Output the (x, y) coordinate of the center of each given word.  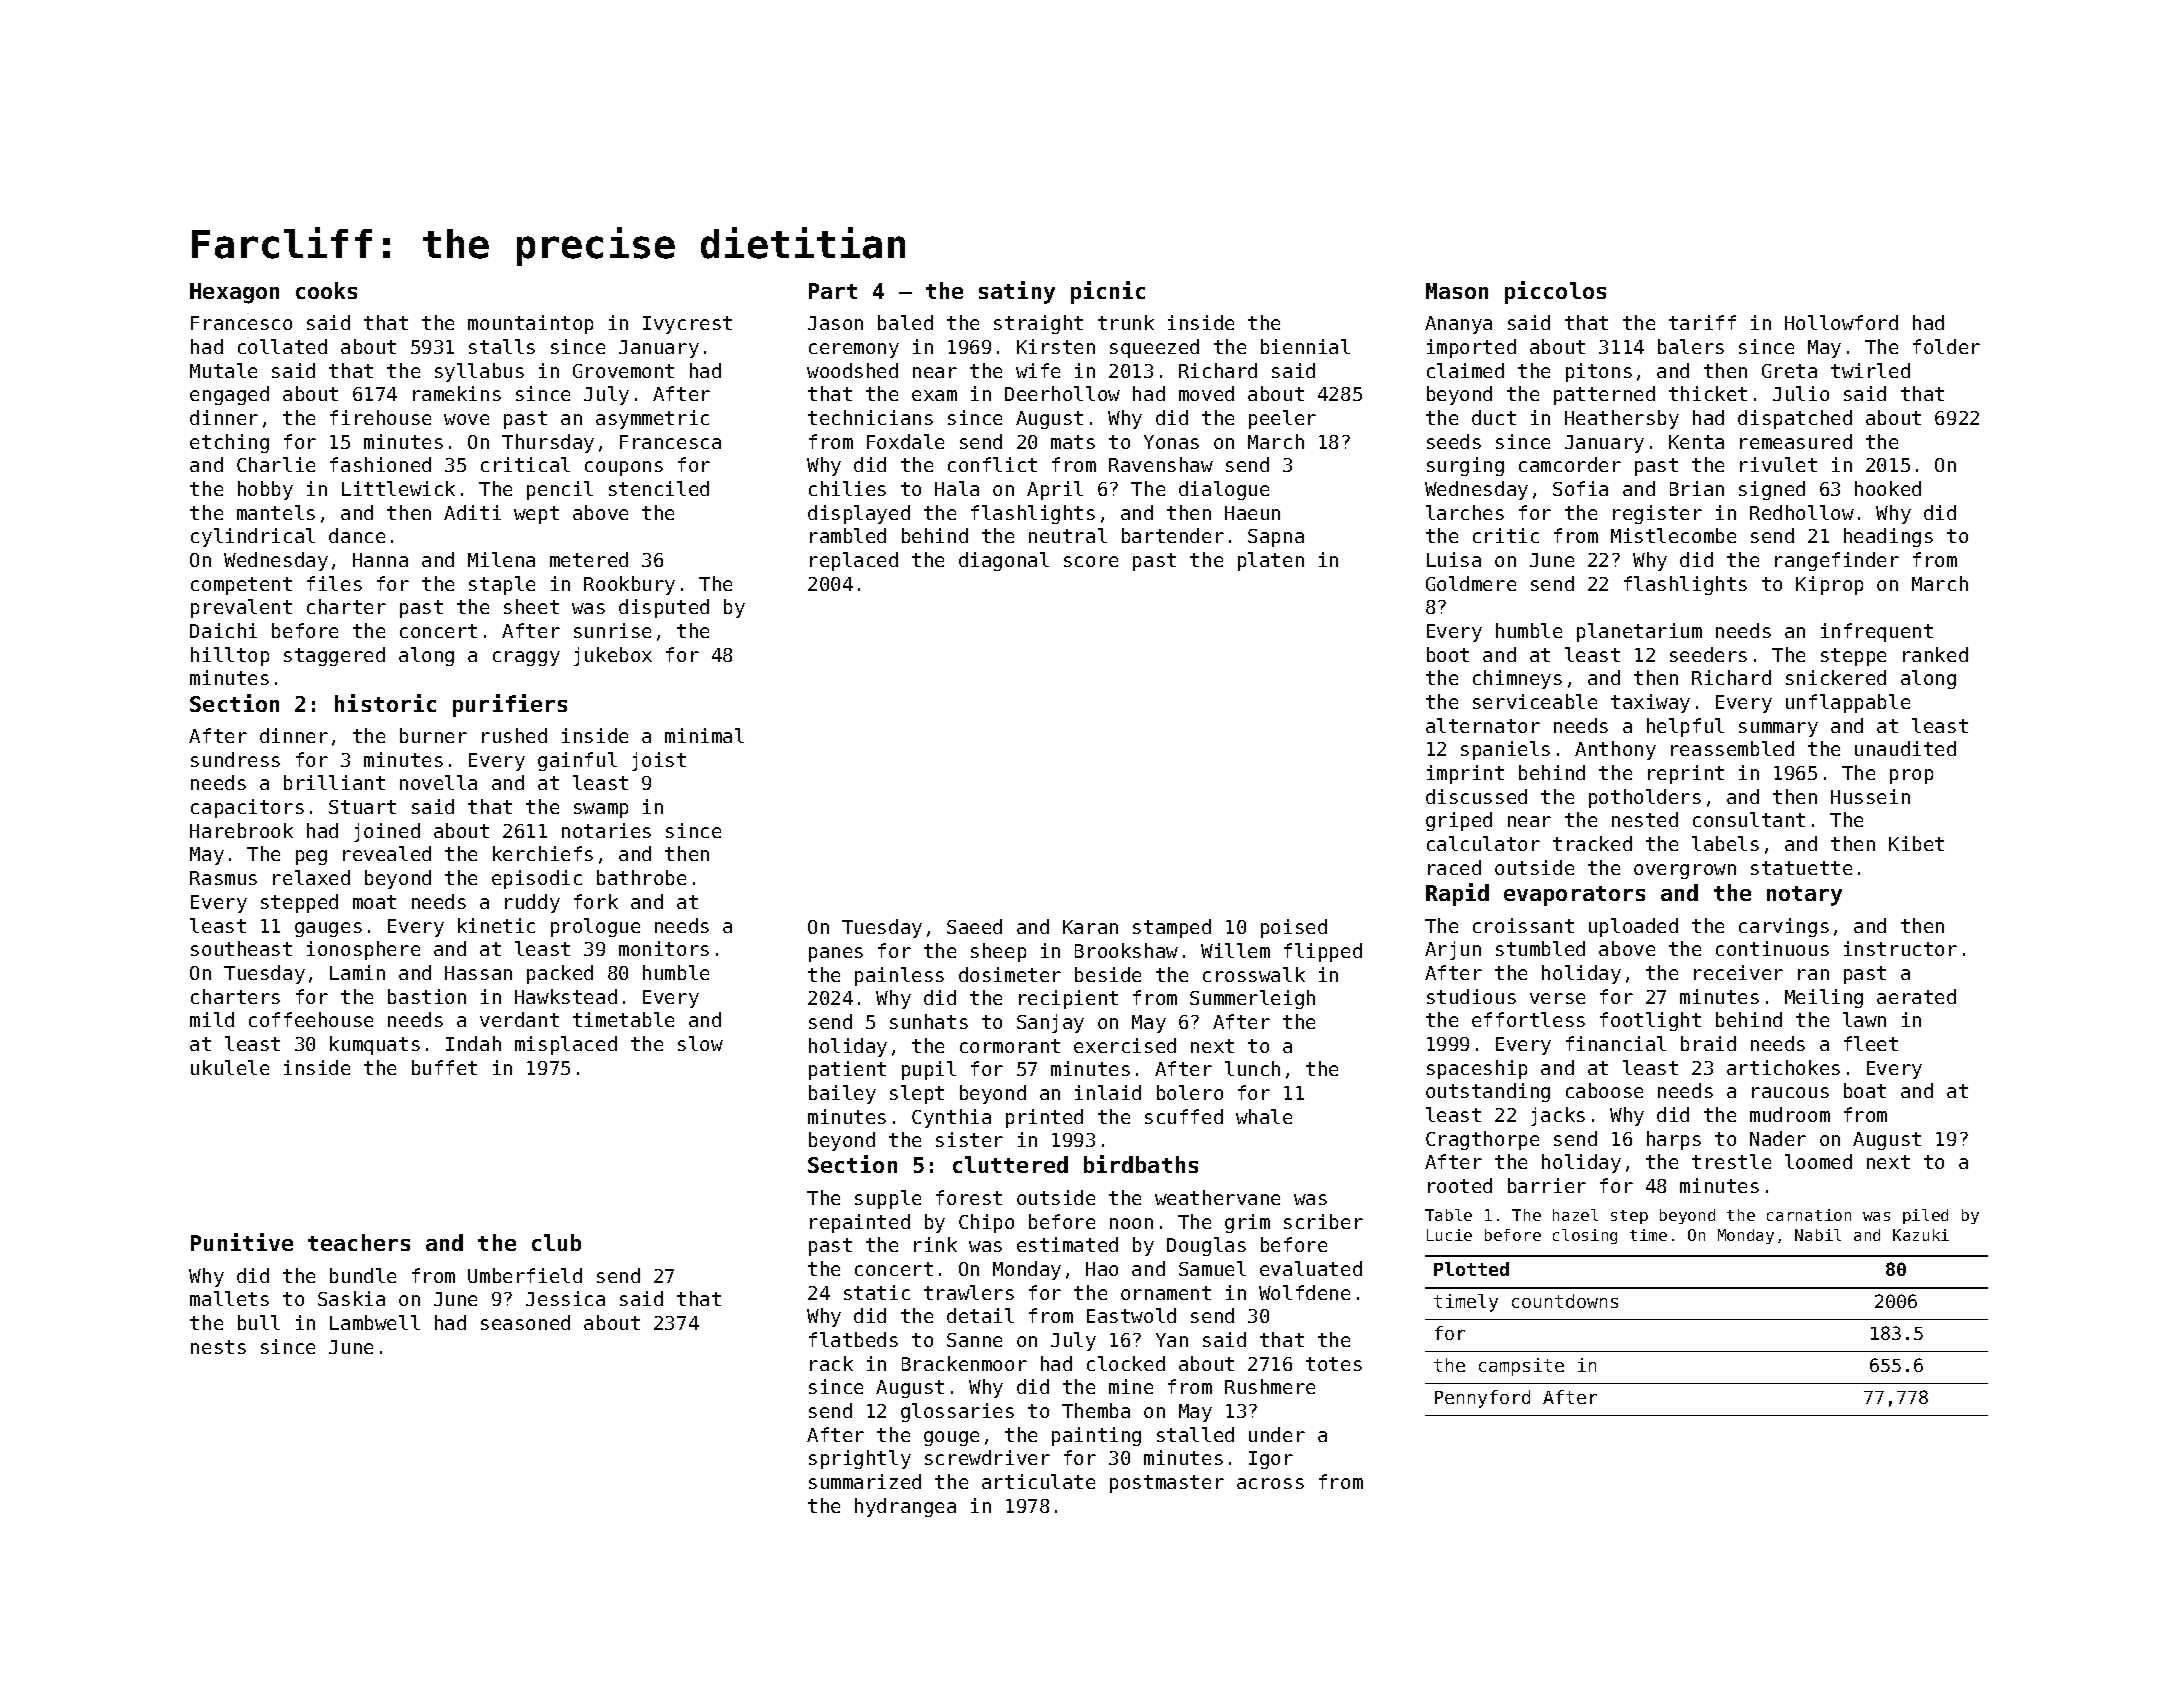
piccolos (1555, 292)
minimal (704, 735)
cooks (326, 290)
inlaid (1108, 1092)
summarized (865, 1481)
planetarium (1639, 632)
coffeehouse (311, 1019)
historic (385, 703)
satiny (1017, 292)
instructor (1900, 948)
